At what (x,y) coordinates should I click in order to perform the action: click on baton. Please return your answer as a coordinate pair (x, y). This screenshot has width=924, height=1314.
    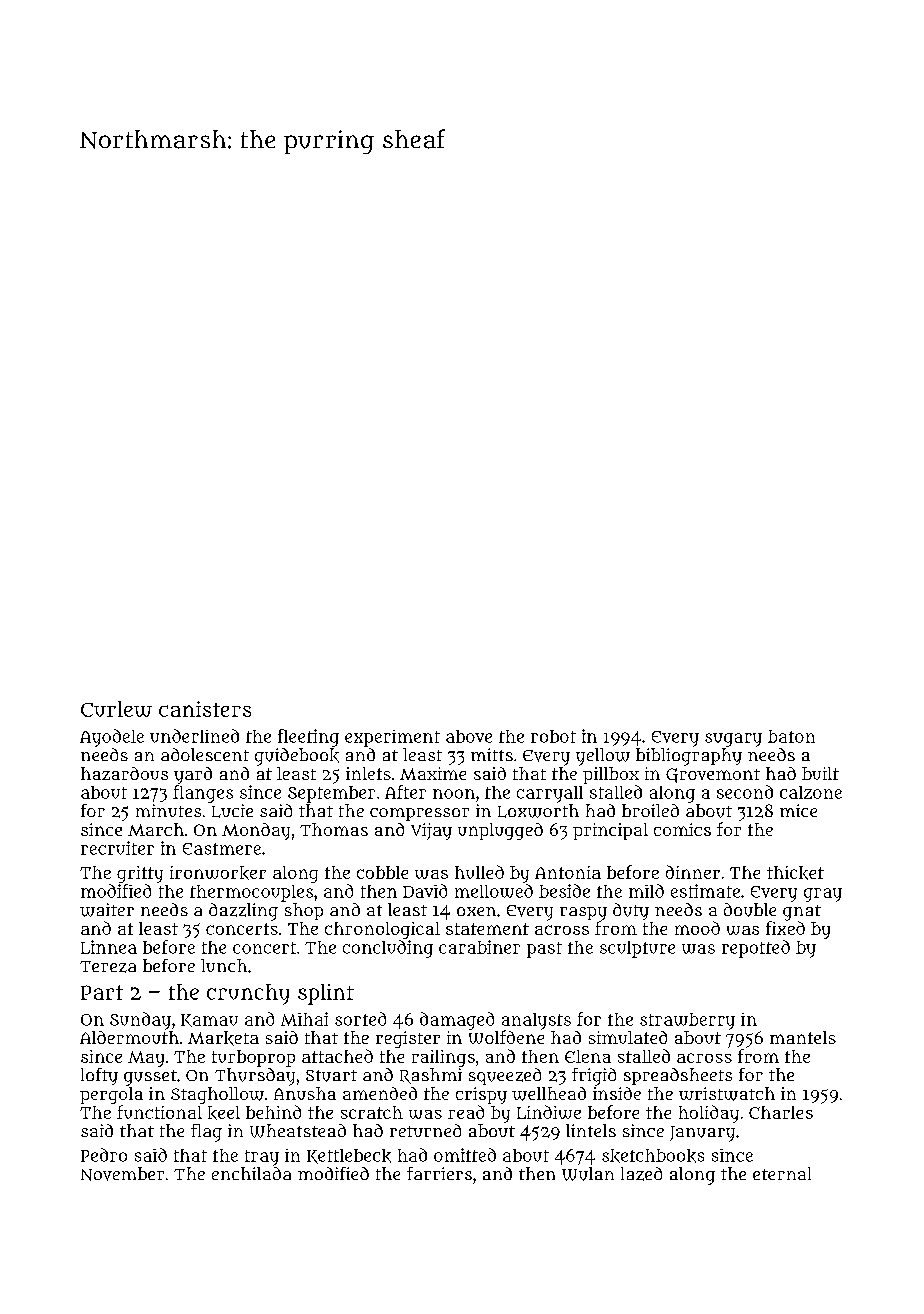
    Looking at the image, I should click on (791, 736).
